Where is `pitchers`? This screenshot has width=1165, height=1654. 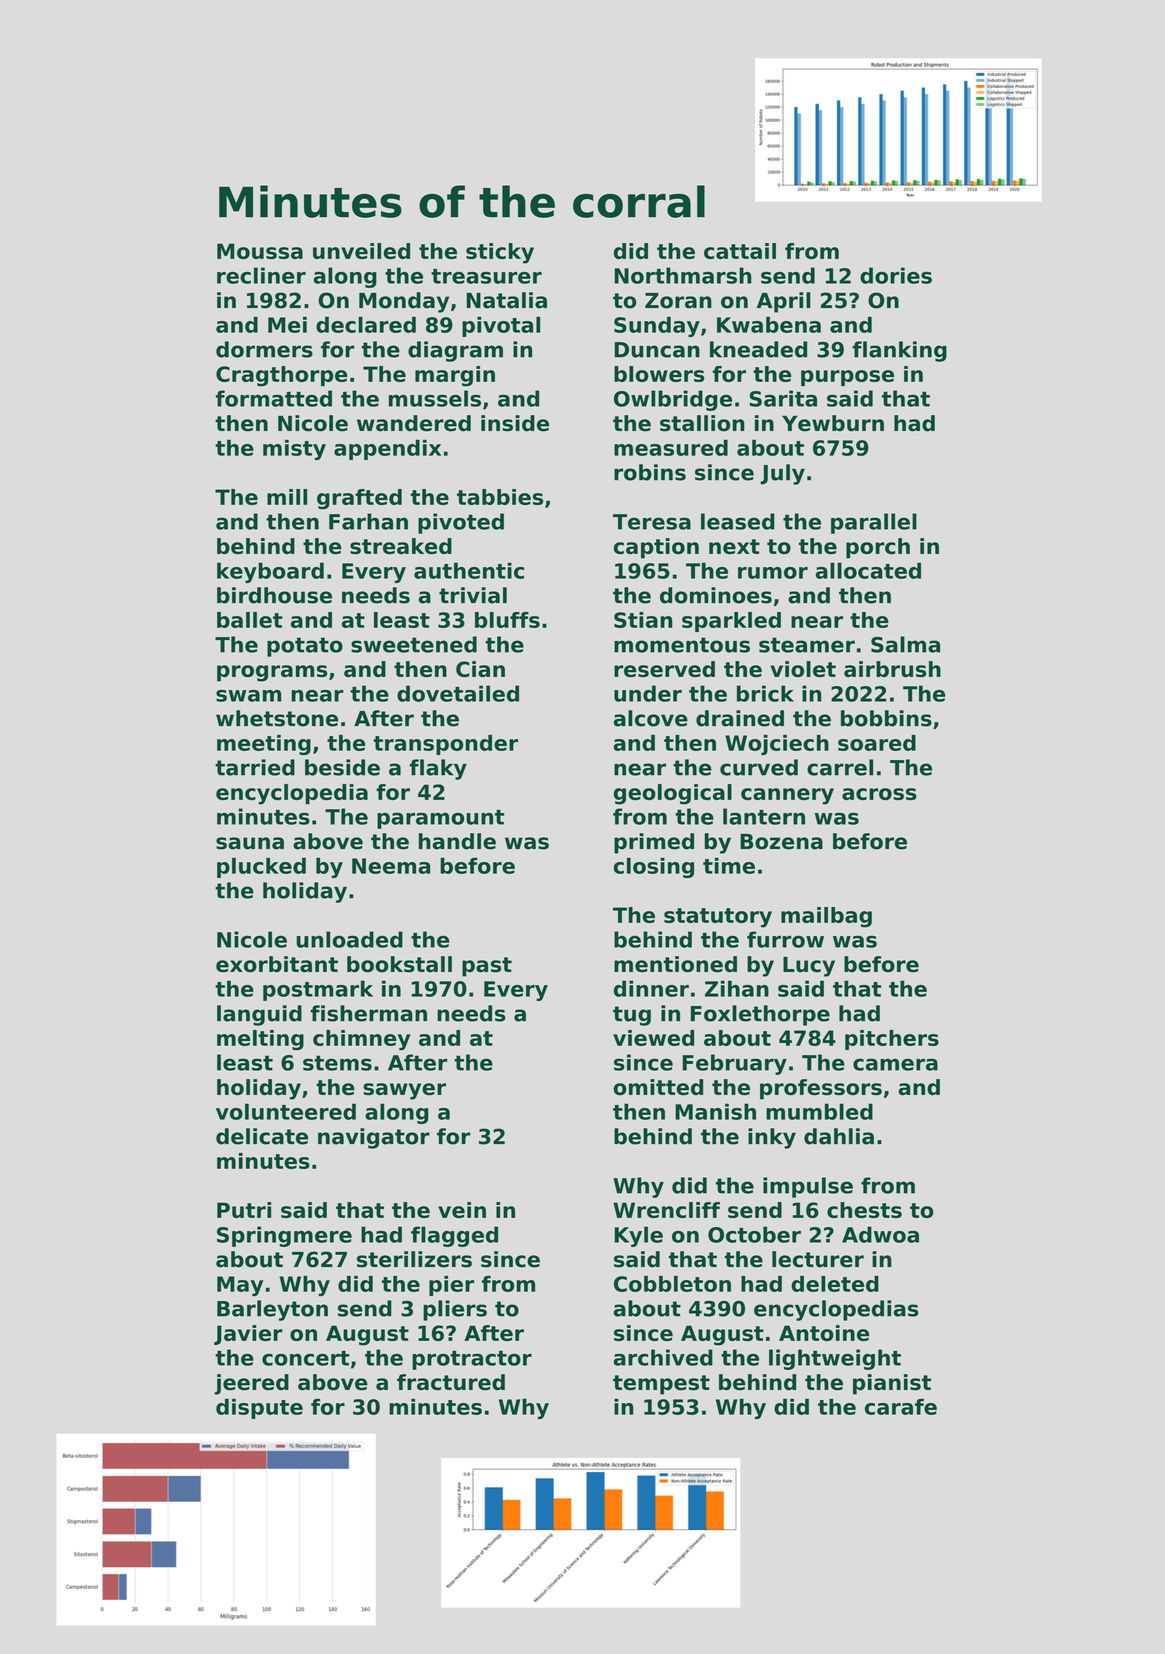 pitchers is located at coordinates (892, 1040).
